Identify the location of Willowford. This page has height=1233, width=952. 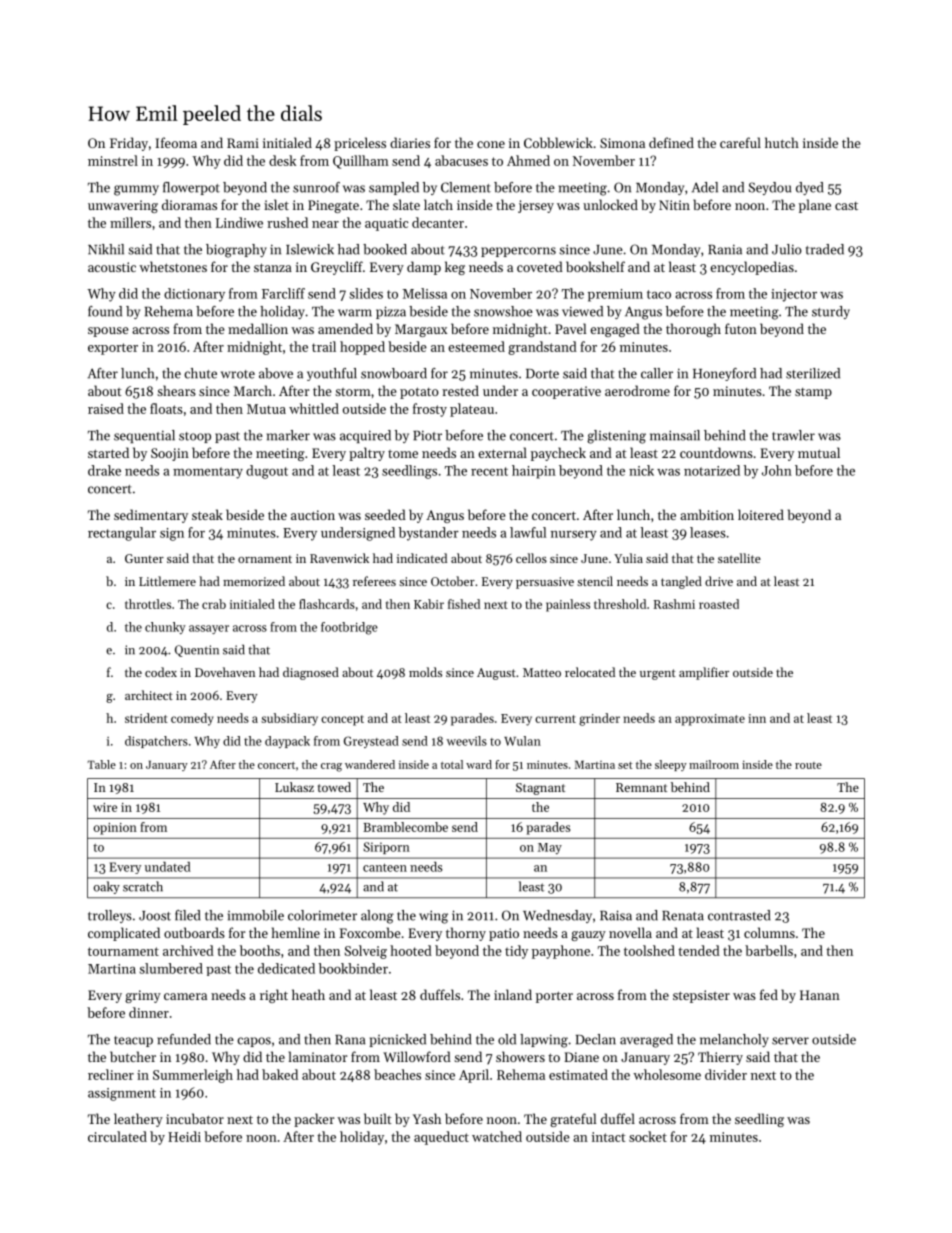
(417, 1056).
